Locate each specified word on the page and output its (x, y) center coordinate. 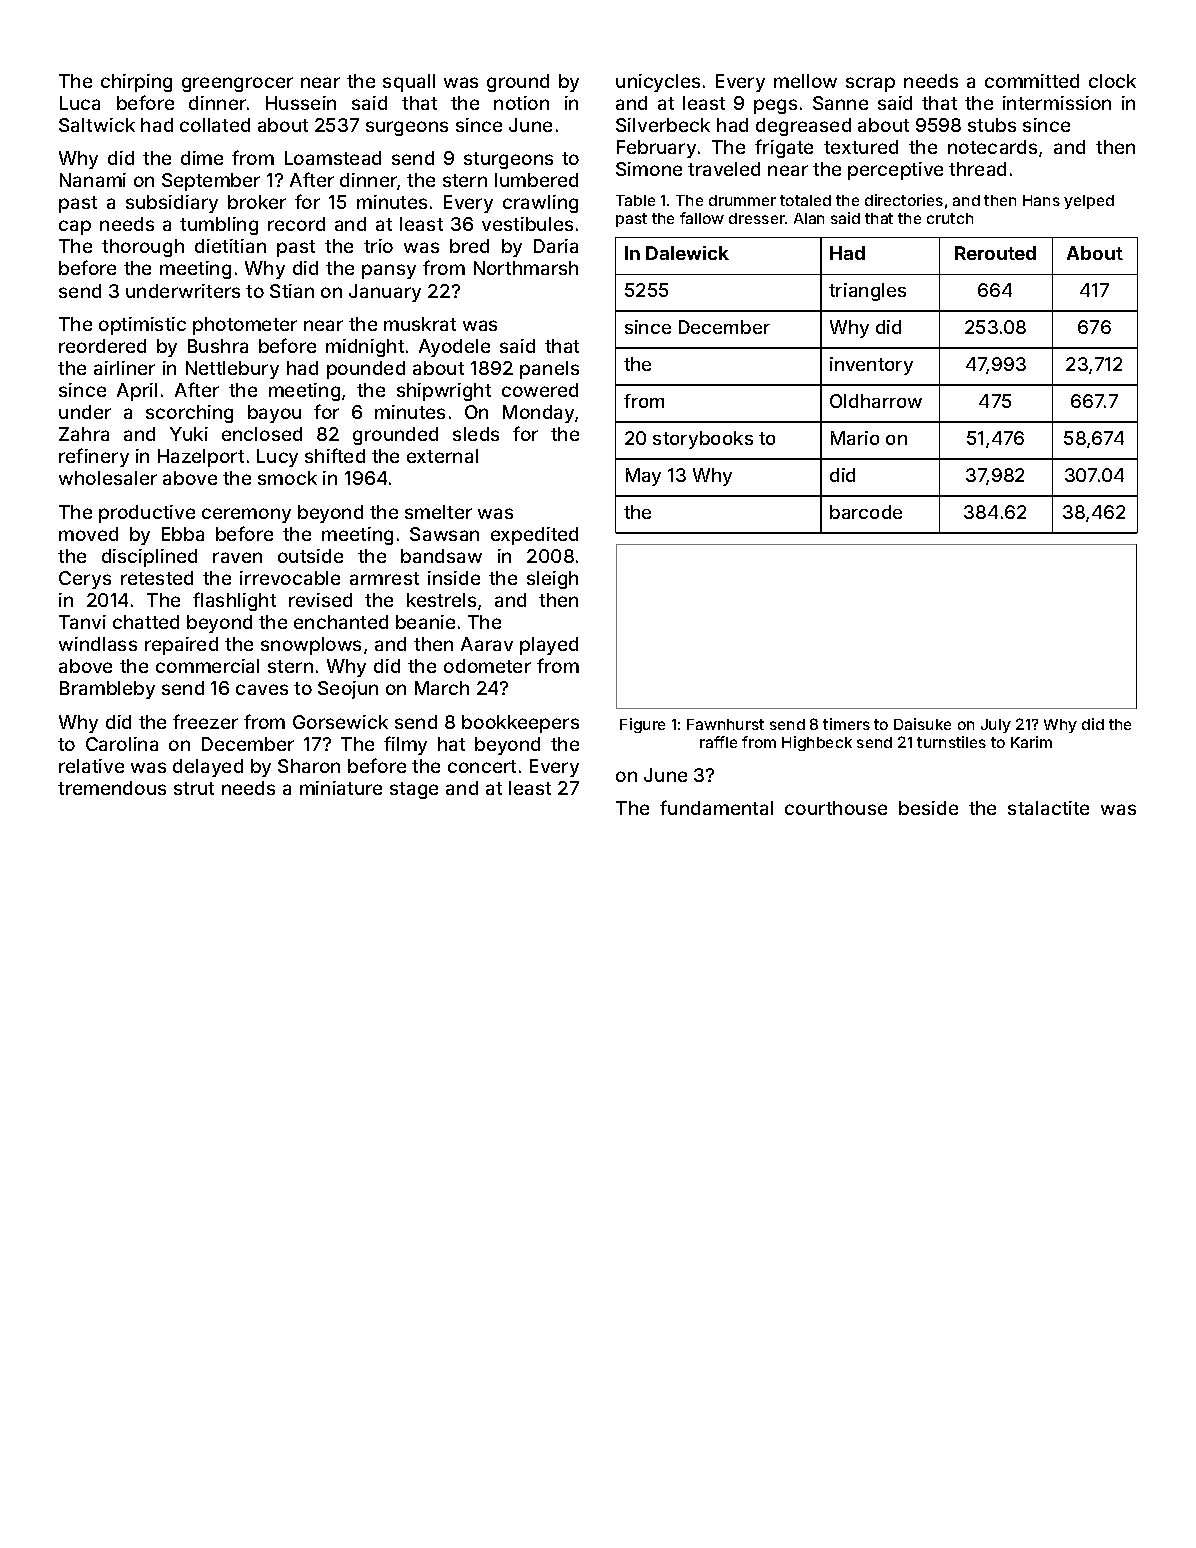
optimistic (142, 326)
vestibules (527, 224)
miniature (341, 788)
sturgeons (508, 160)
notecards (992, 147)
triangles (867, 292)
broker (257, 202)
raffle (718, 742)
